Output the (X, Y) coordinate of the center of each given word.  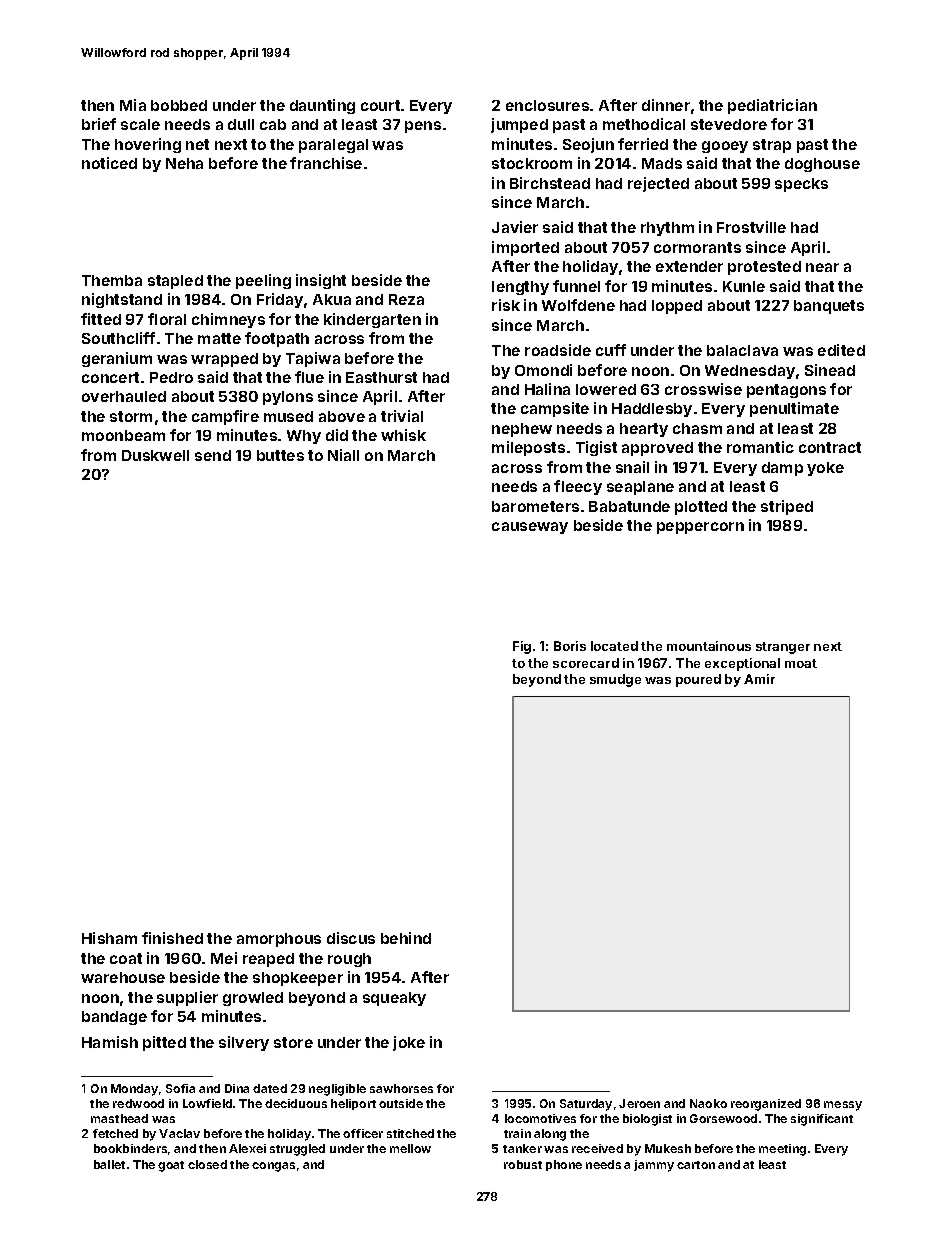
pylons (288, 398)
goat (171, 1166)
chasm (697, 428)
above (342, 416)
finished (172, 938)
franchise (326, 163)
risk (506, 305)
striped (787, 507)
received (597, 1148)
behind (406, 938)
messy (843, 1106)
